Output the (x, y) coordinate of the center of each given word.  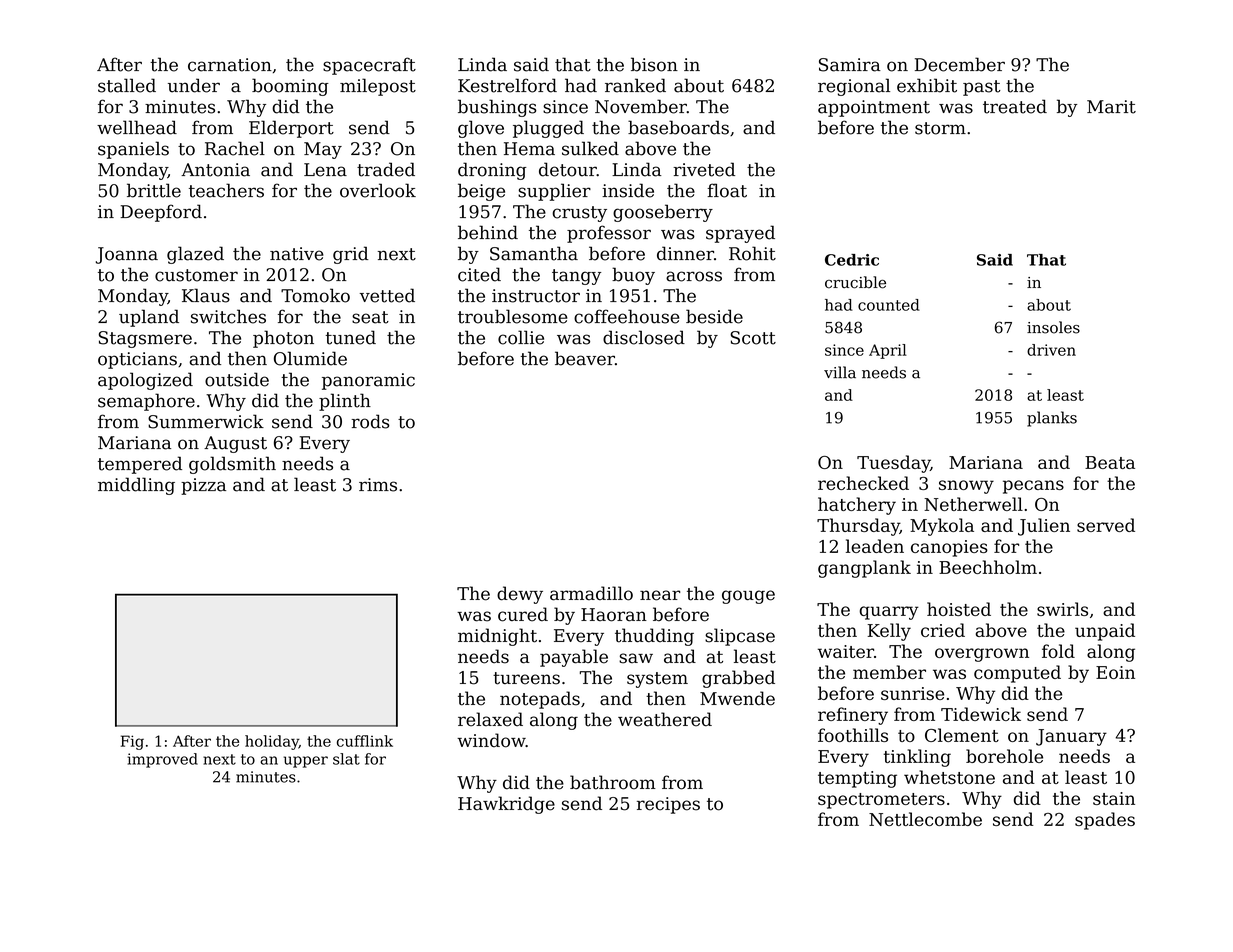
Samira (850, 65)
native (297, 254)
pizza (203, 486)
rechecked (863, 483)
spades (1105, 821)
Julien (1044, 527)
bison (654, 64)
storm (940, 128)
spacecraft (369, 66)
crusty (579, 214)
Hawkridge (506, 805)
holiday (272, 742)
